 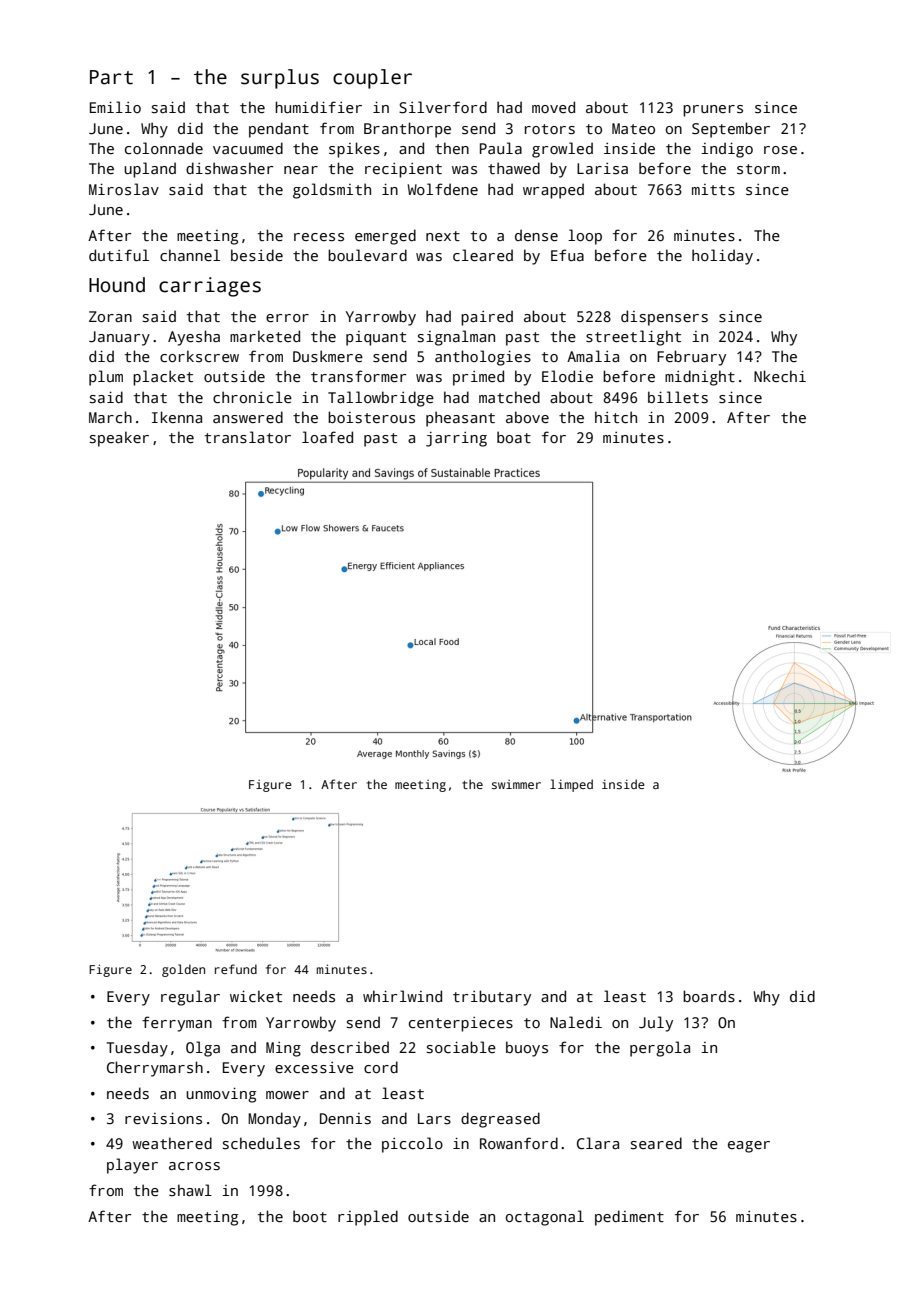 What do you see at coordinates (492, 998) in the image?
I see `tributary` at bounding box center [492, 998].
